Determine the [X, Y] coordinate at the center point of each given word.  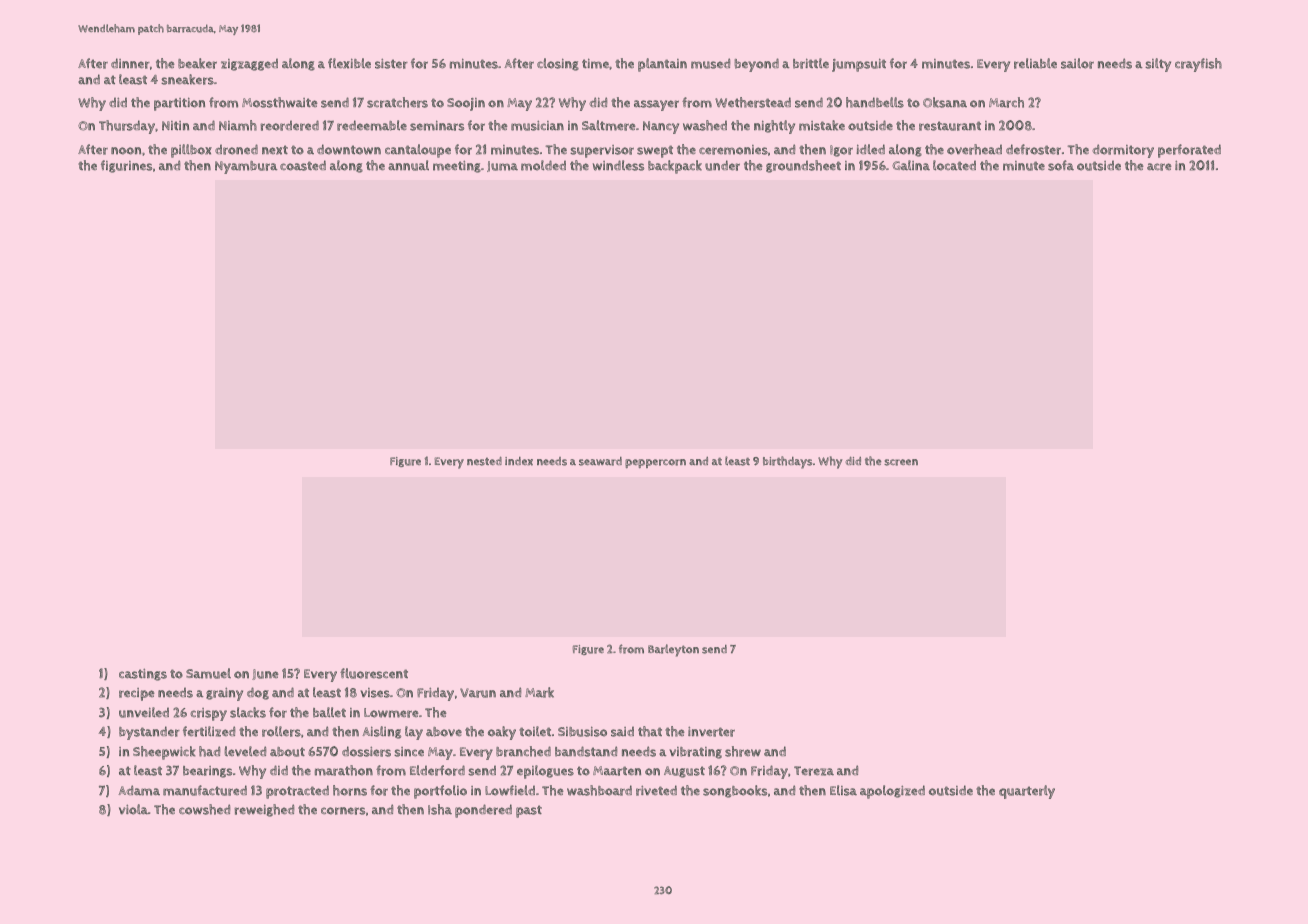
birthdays [787, 462]
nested [484, 461]
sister [391, 64]
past [529, 811]
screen [901, 462]
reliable [1035, 63]
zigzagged [249, 65]
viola [133, 809]
